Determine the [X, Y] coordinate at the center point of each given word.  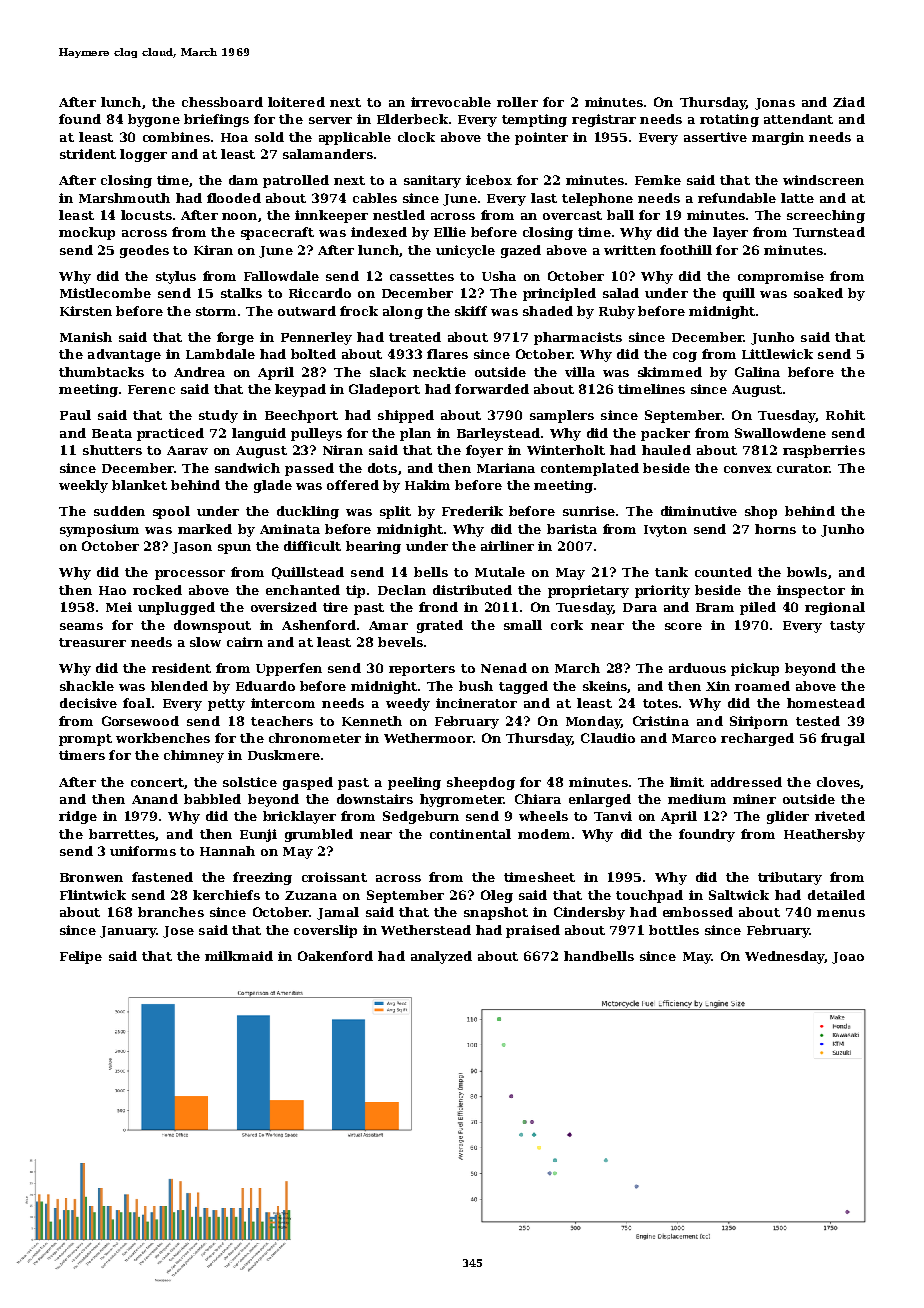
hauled [666, 450]
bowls [807, 572]
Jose [178, 932]
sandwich [247, 468]
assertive [715, 137]
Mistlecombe [105, 293]
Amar [388, 625]
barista [572, 529]
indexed [379, 232]
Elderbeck [412, 119]
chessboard [222, 102]
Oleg [497, 896]
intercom [283, 703]
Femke [658, 180]
